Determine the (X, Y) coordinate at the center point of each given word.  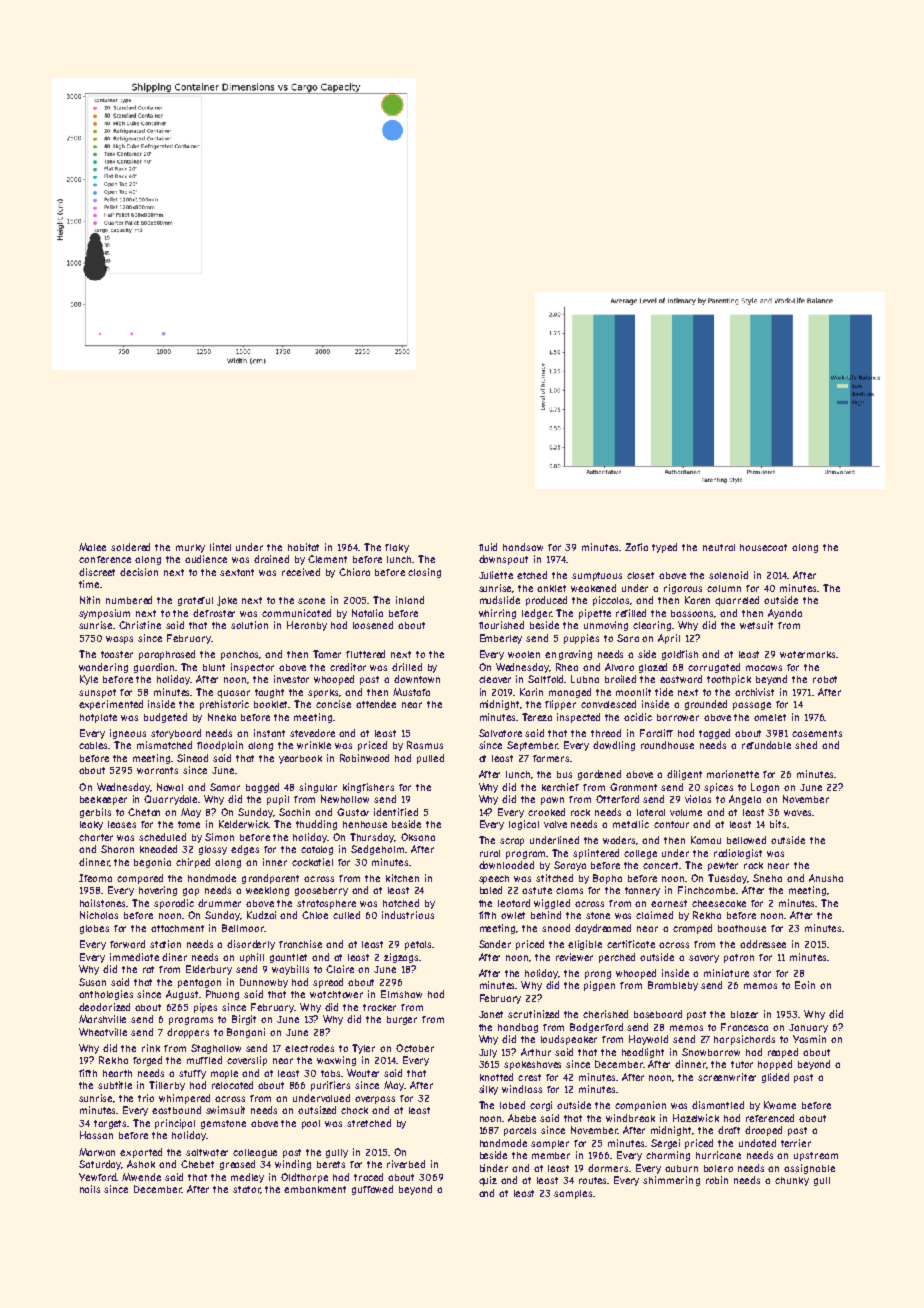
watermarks (807, 654)
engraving (568, 655)
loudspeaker (569, 1040)
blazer (744, 1014)
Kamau (706, 840)
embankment (315, 1189)
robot (825, 679)
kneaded (158, 849)
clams (569, 890)
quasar (233, 694)
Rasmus (425, 745)
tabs (330, 1073)
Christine (140, 625)
